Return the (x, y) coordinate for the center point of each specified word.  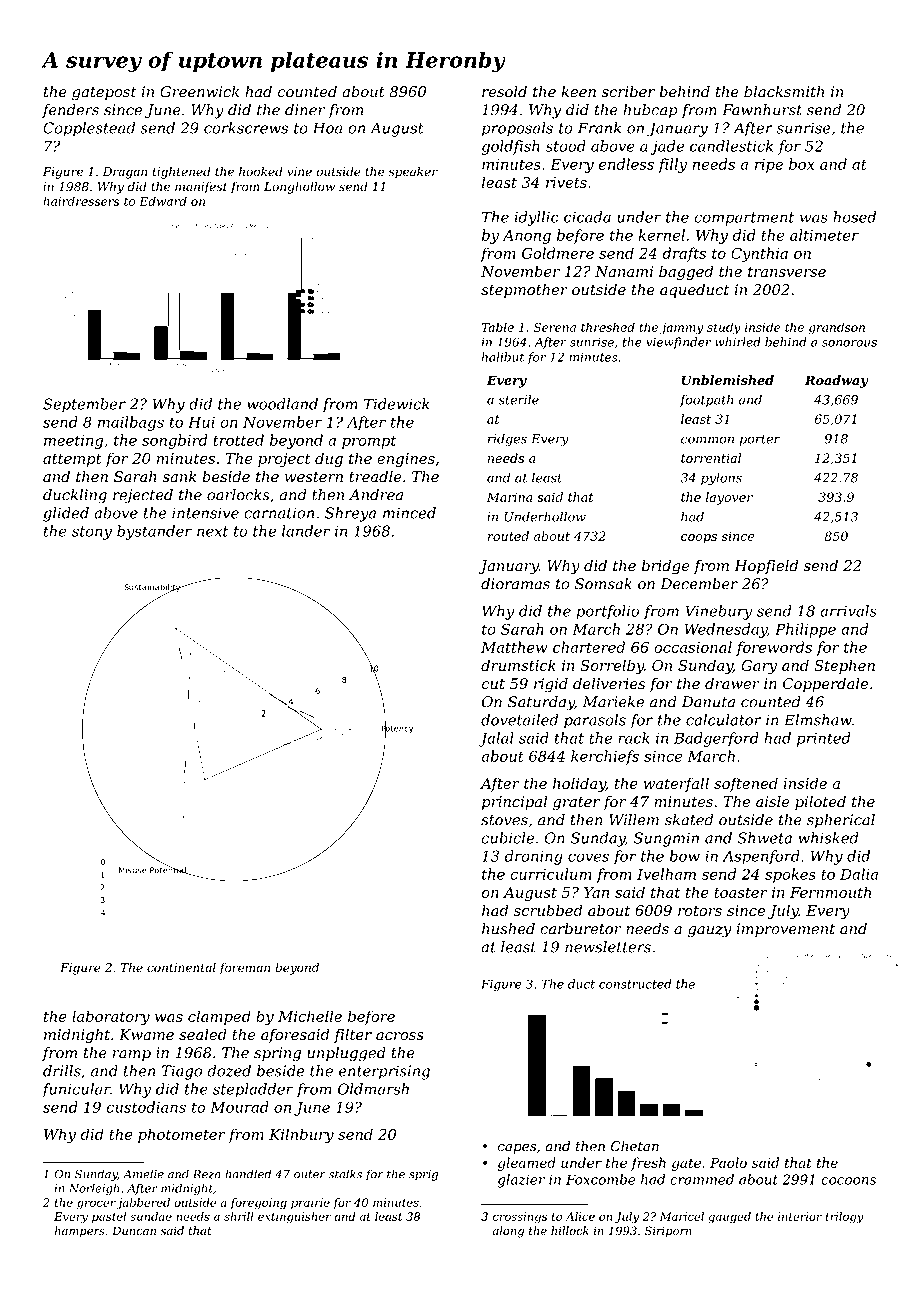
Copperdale (825, 684)
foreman (244, 968)
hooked (261, 171)
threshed (608, 327)
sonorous (849, 343)
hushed (508, 929)
